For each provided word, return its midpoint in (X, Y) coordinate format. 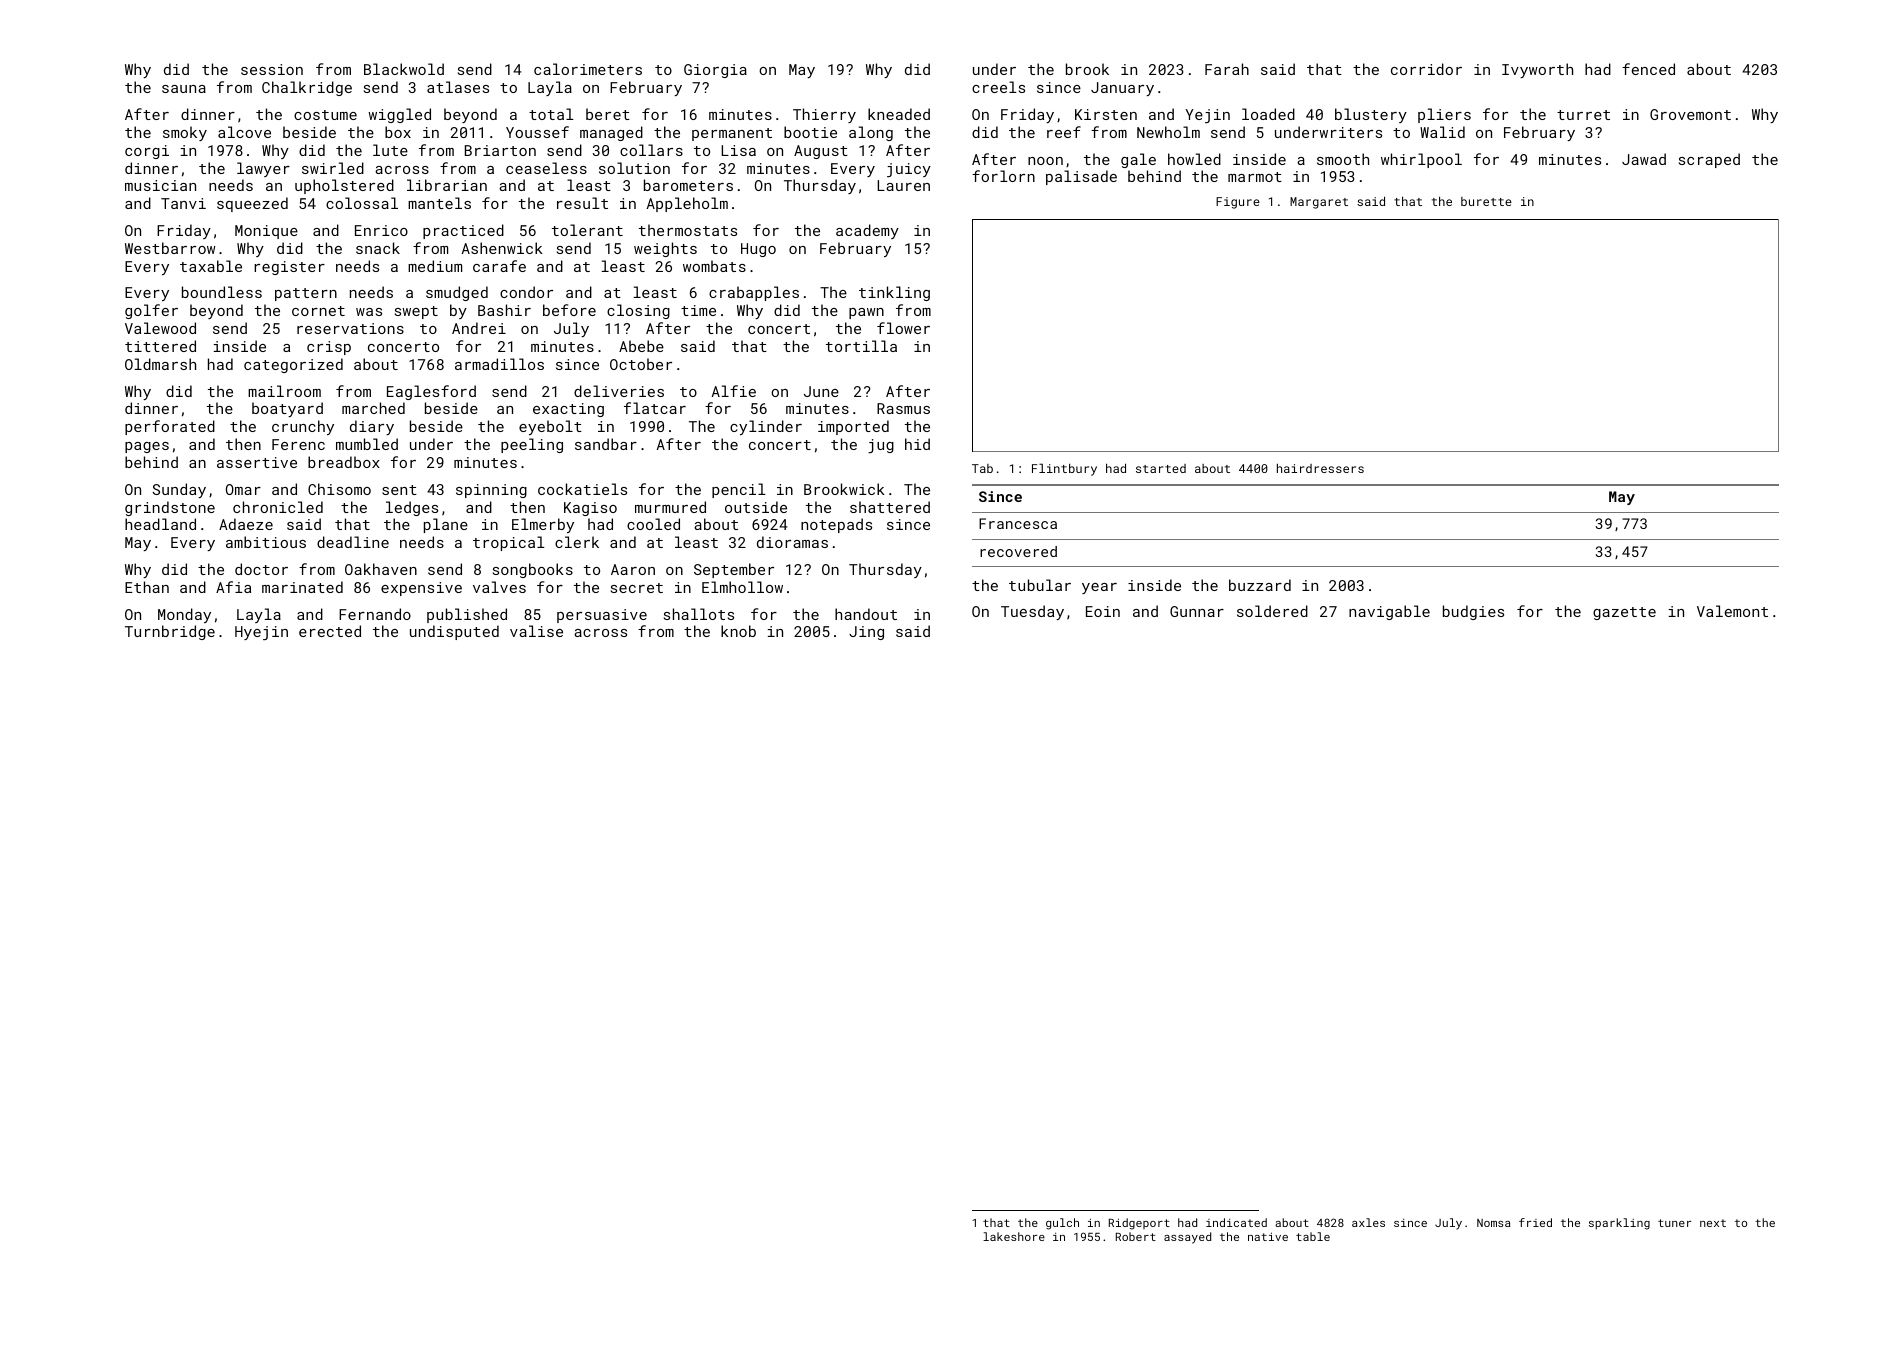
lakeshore (1014, 1236)
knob (738, 631)
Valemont (1732, 611)
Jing (866, 633)
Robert (1136, 1236)
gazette (1624, 613)
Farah (1227, 69)
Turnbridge (170, 632)
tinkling (894, 293)
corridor (1426, 69)
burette (1486, 201)
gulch (1062, 1224)
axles (1368, 1222)
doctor (261, 569)
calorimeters (588, 69)
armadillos (499, 364)
